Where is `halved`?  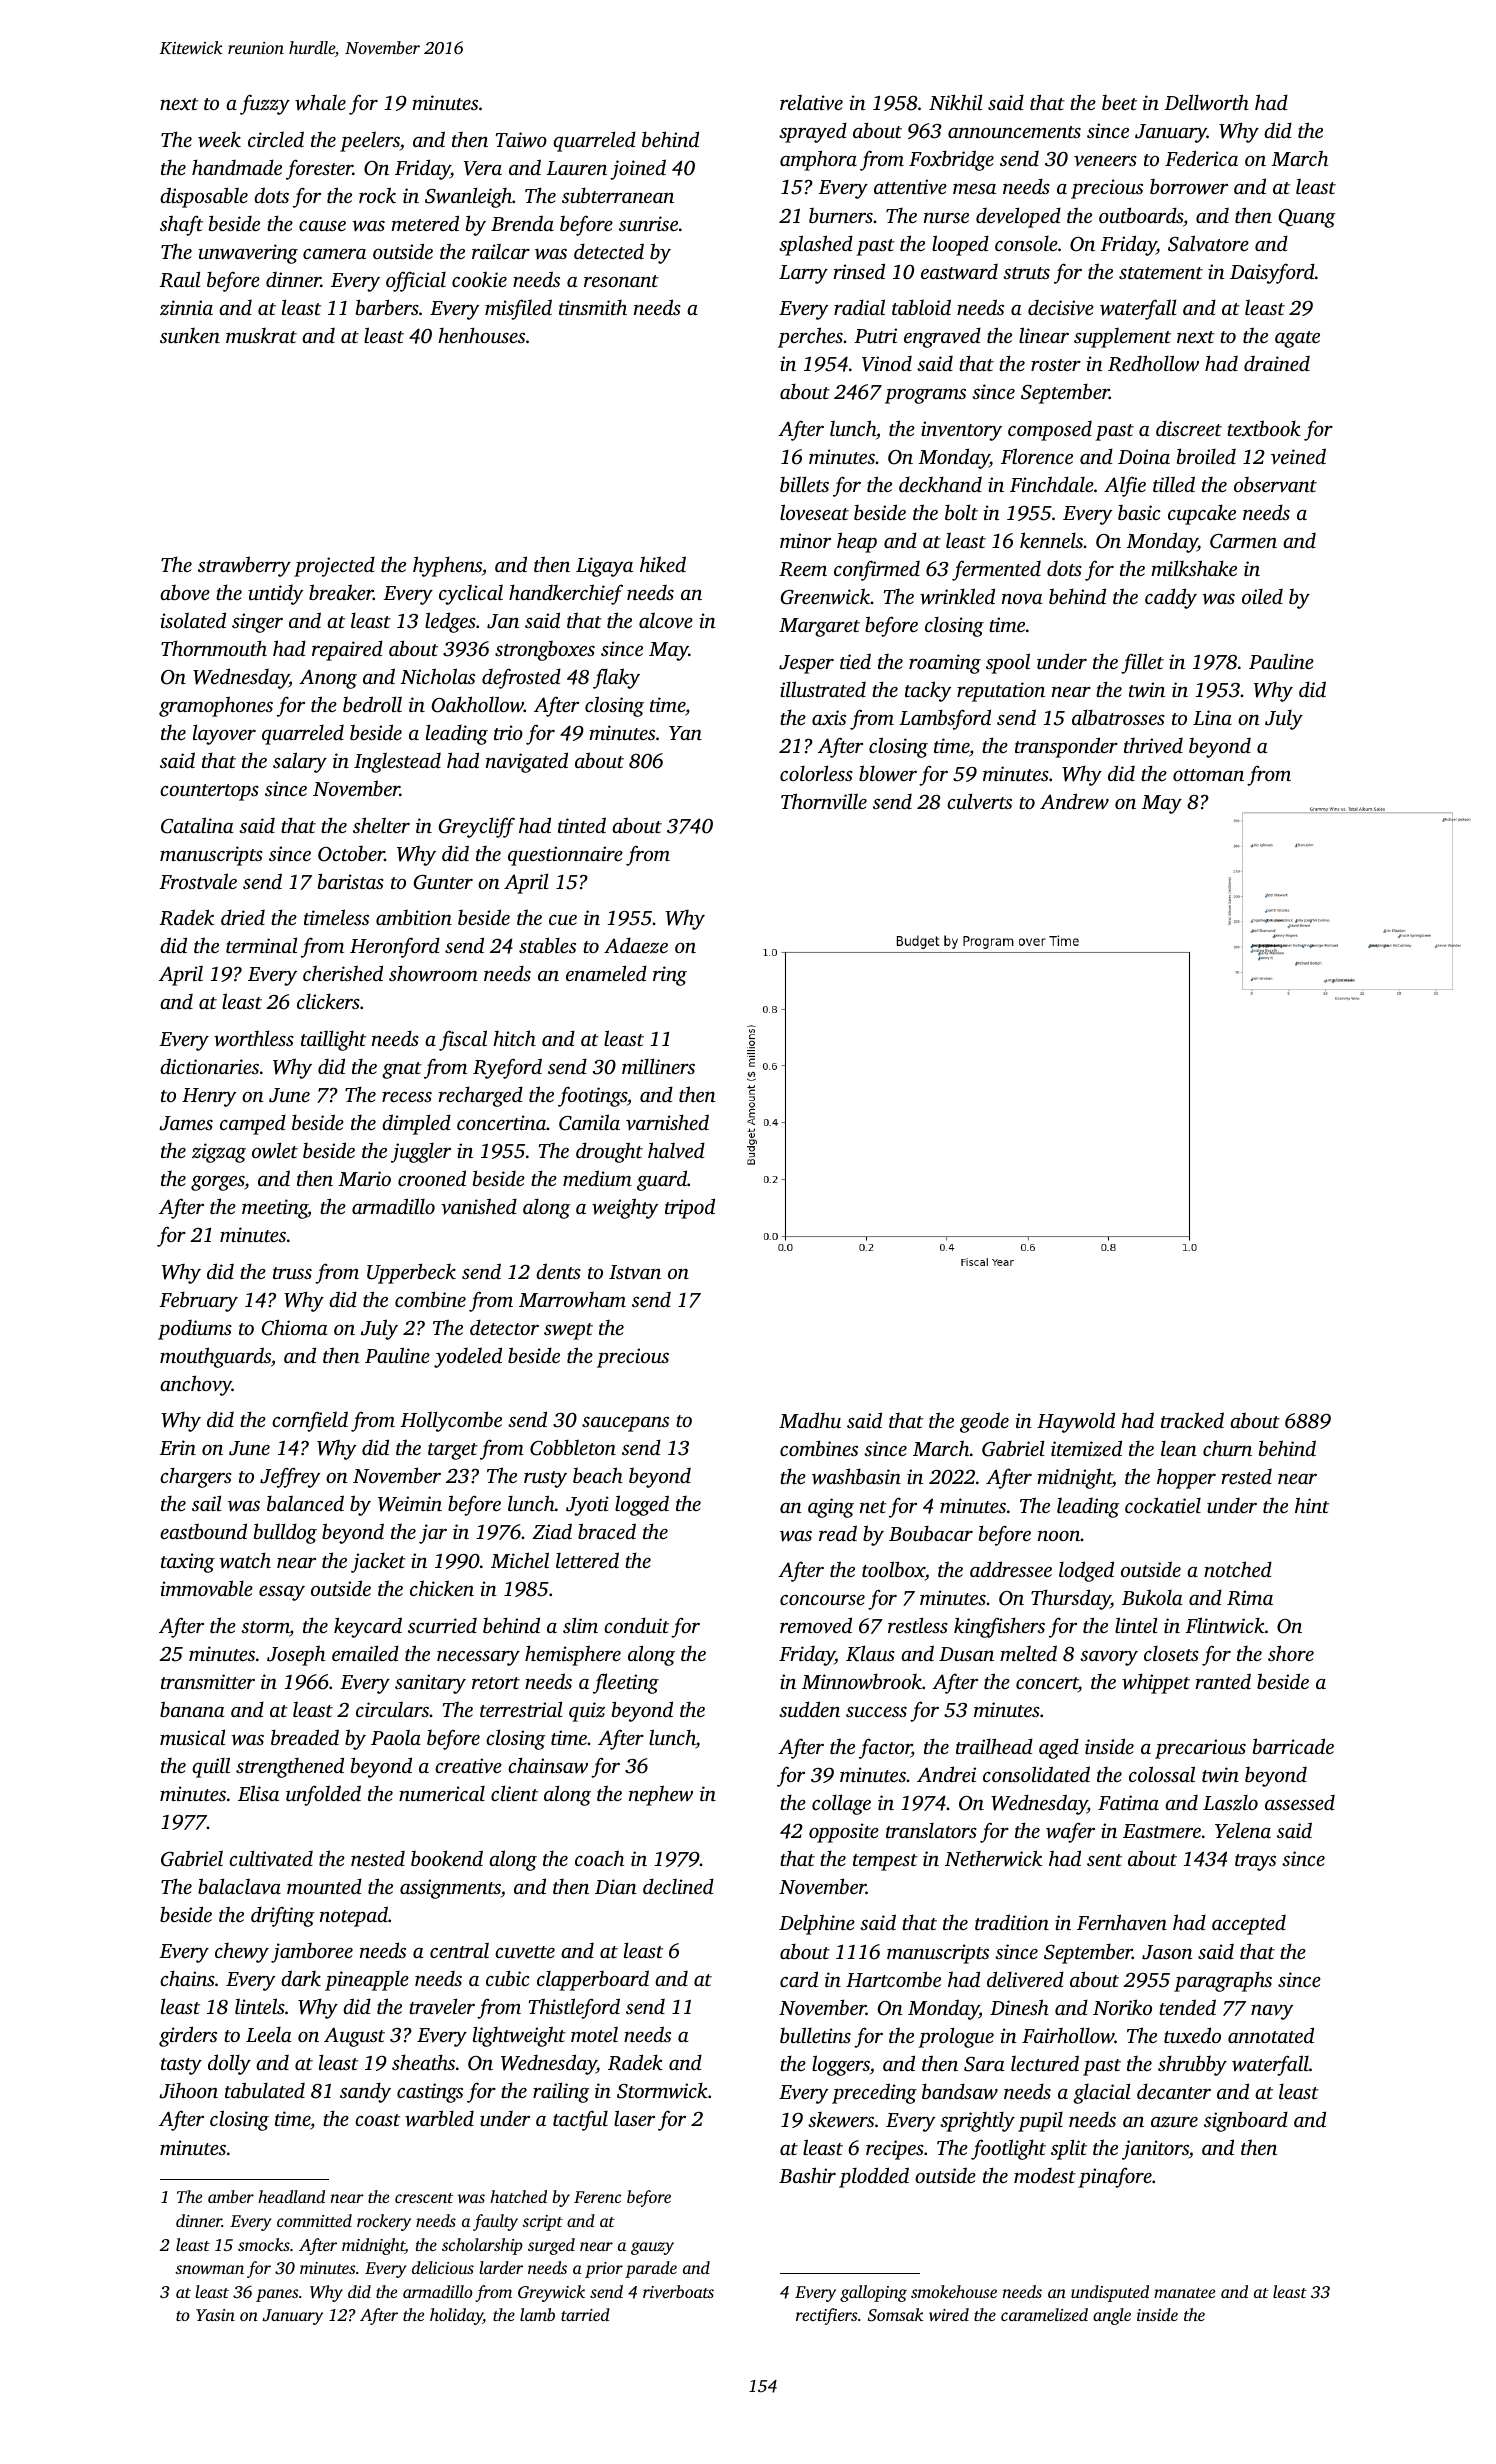 halved is located at coordinates (676, 1150).
